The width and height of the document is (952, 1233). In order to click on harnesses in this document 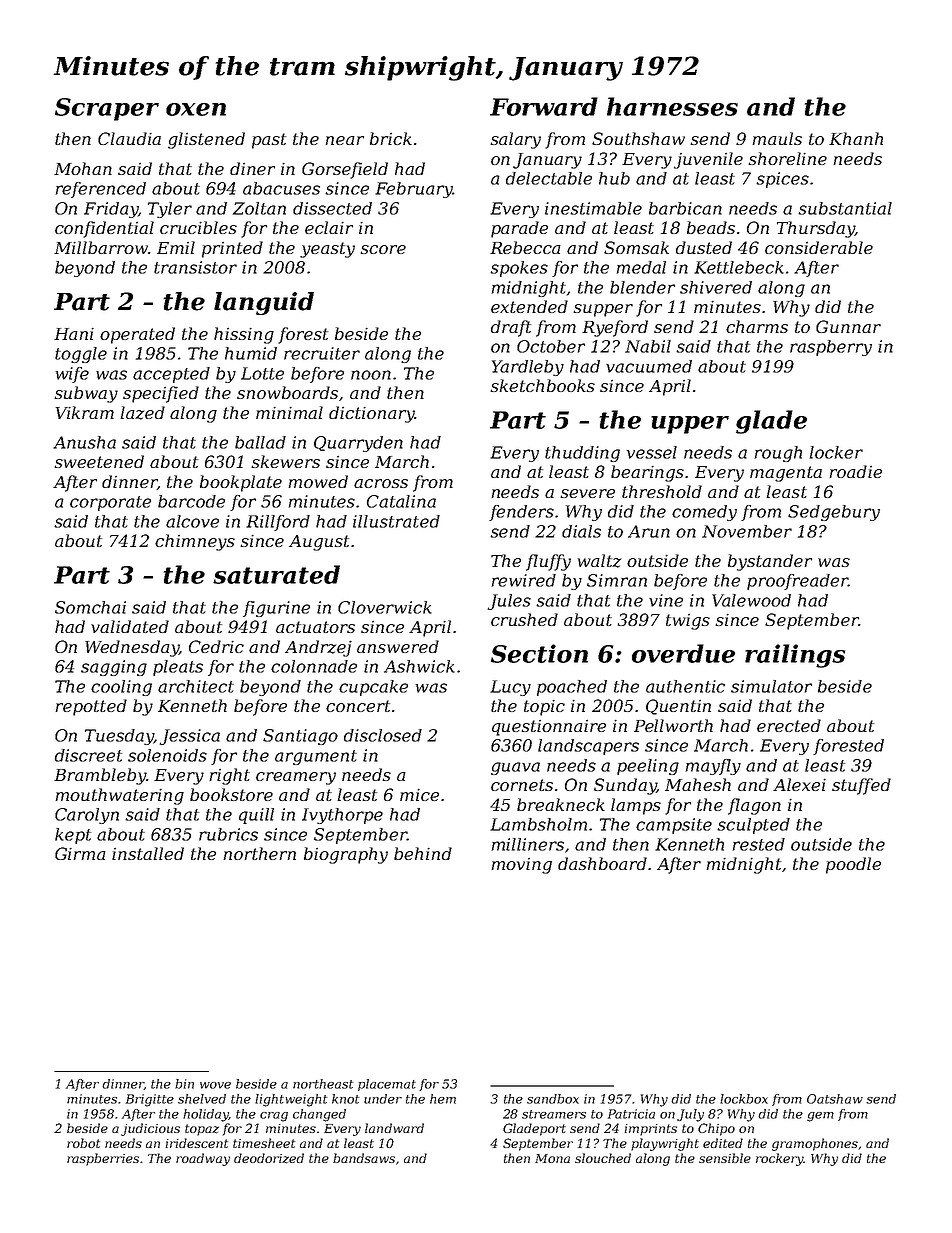, I will do `click(672, 106)`.
